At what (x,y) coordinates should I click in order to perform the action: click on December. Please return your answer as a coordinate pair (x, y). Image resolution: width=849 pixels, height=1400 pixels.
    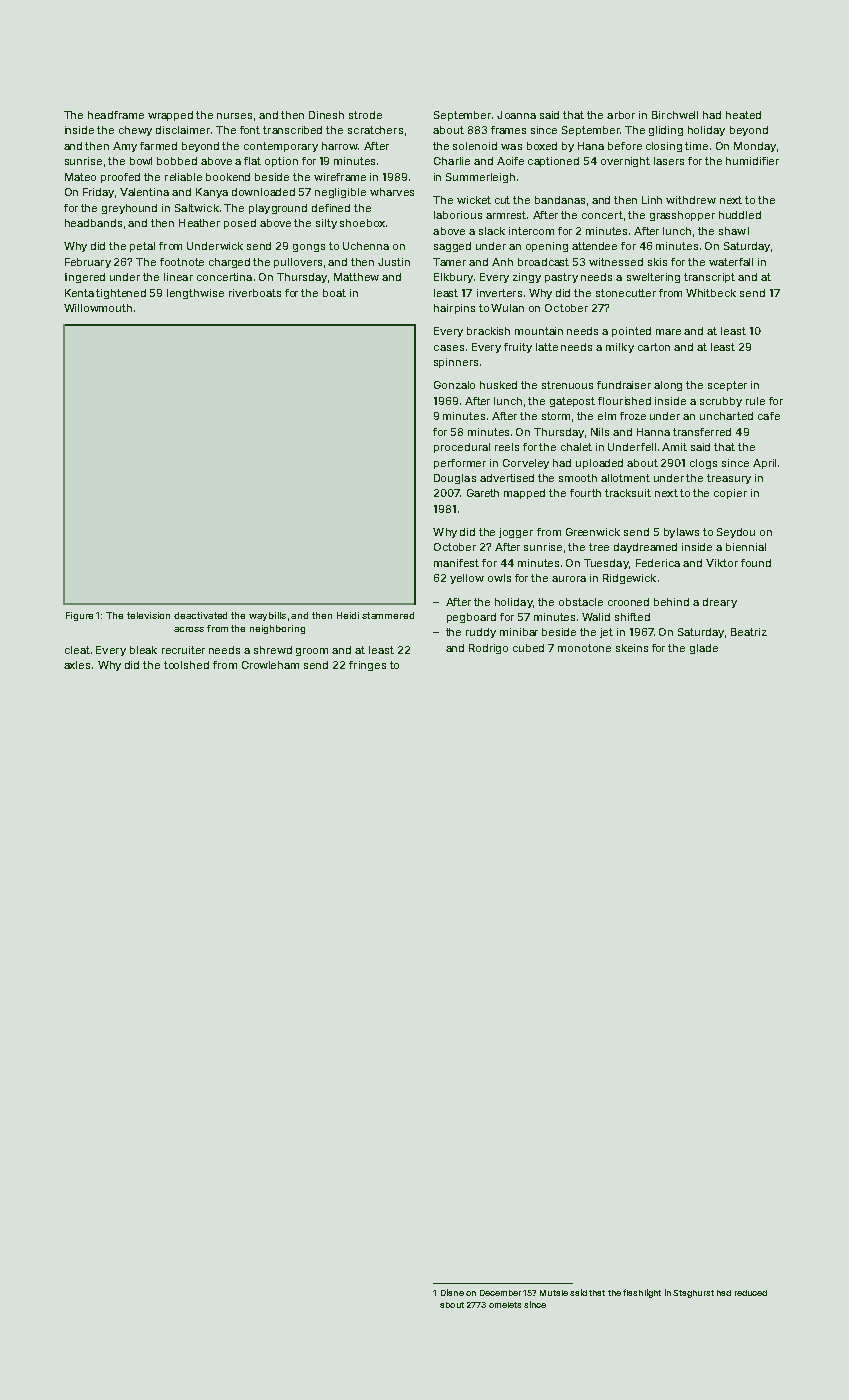
    Looking at the image, I should click on (500, 1293).
